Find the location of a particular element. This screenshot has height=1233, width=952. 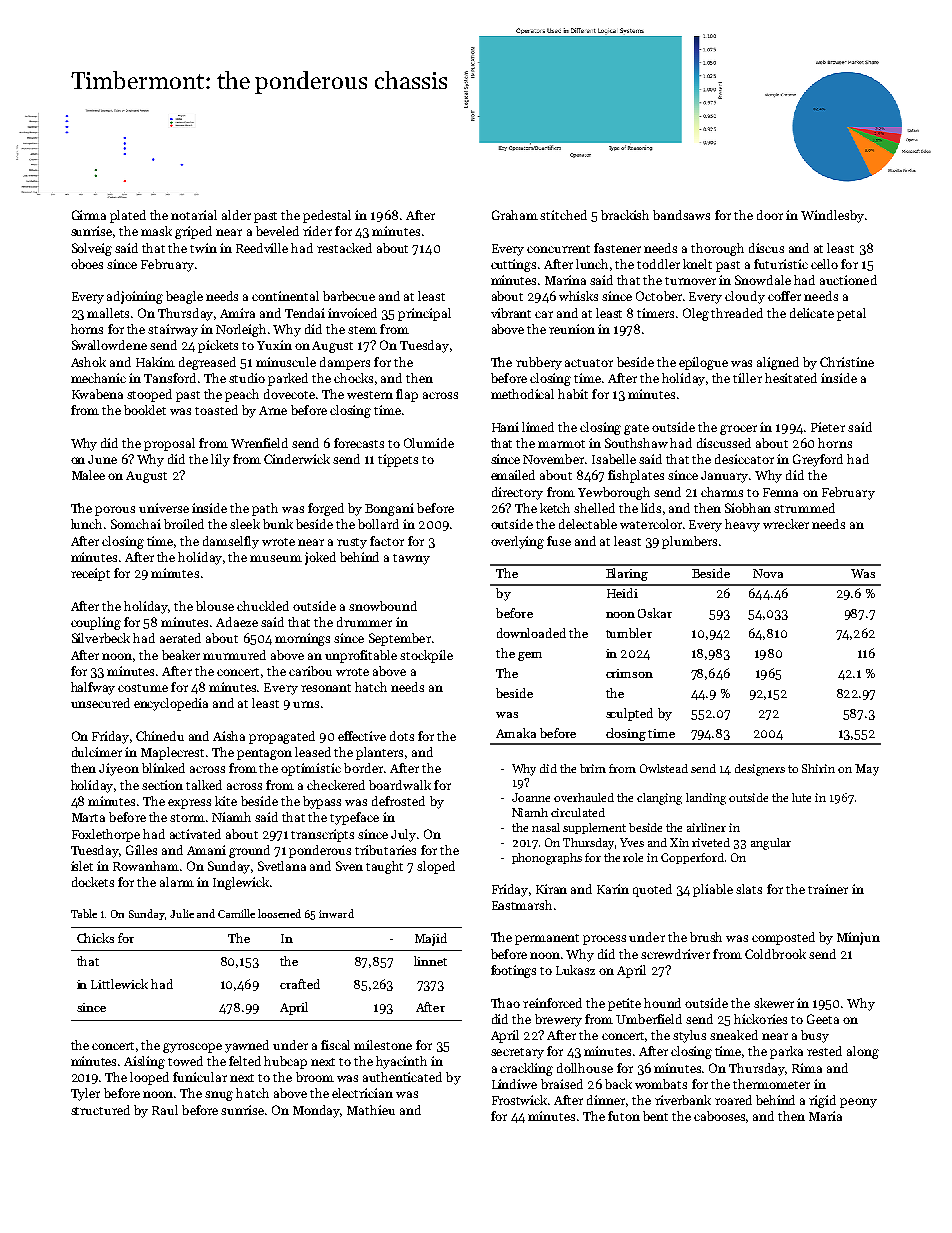

reunion is located at coordinates (572, 329).
